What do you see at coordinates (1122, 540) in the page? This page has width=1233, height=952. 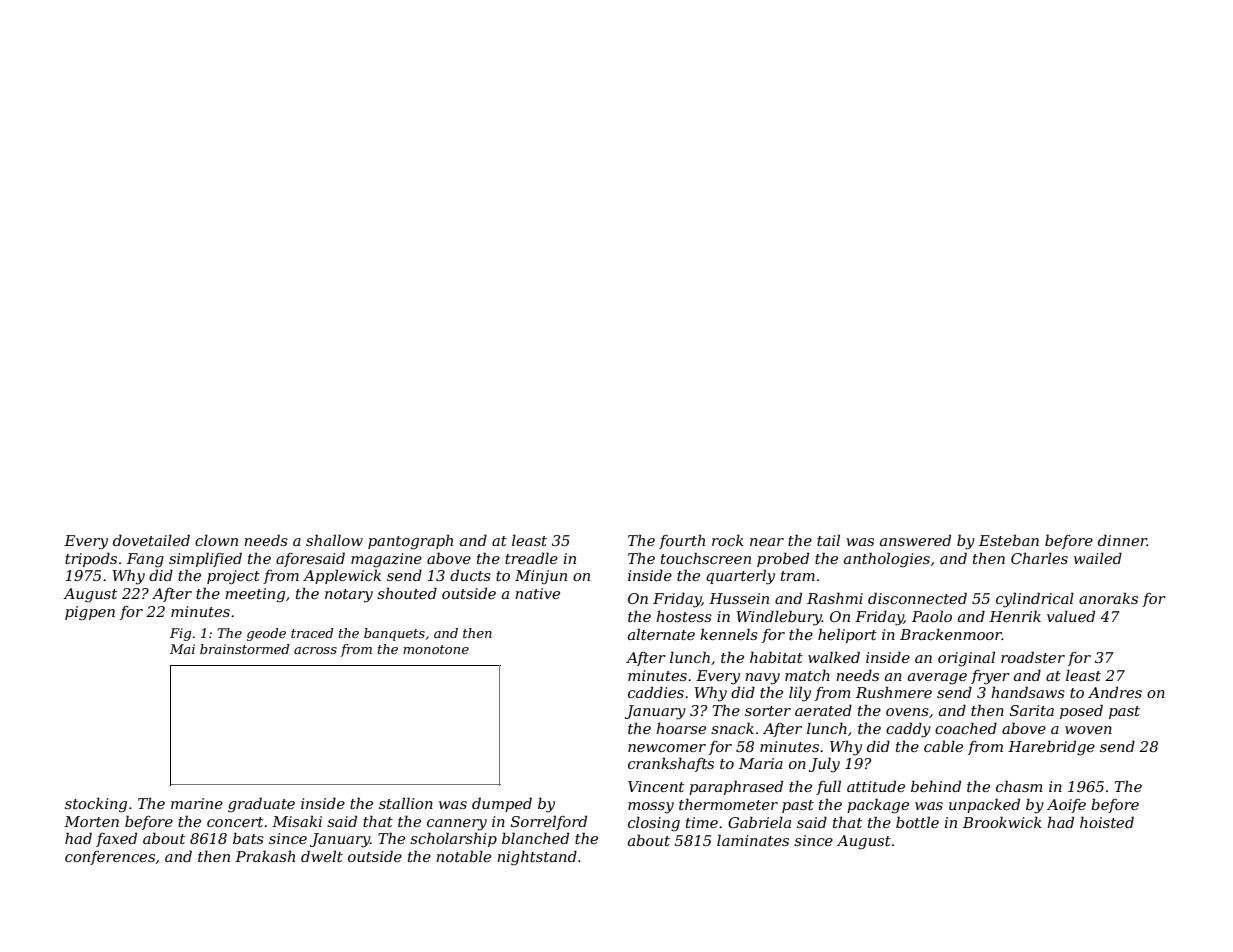 I see `dinner` at bounding box center [1122, 540].
